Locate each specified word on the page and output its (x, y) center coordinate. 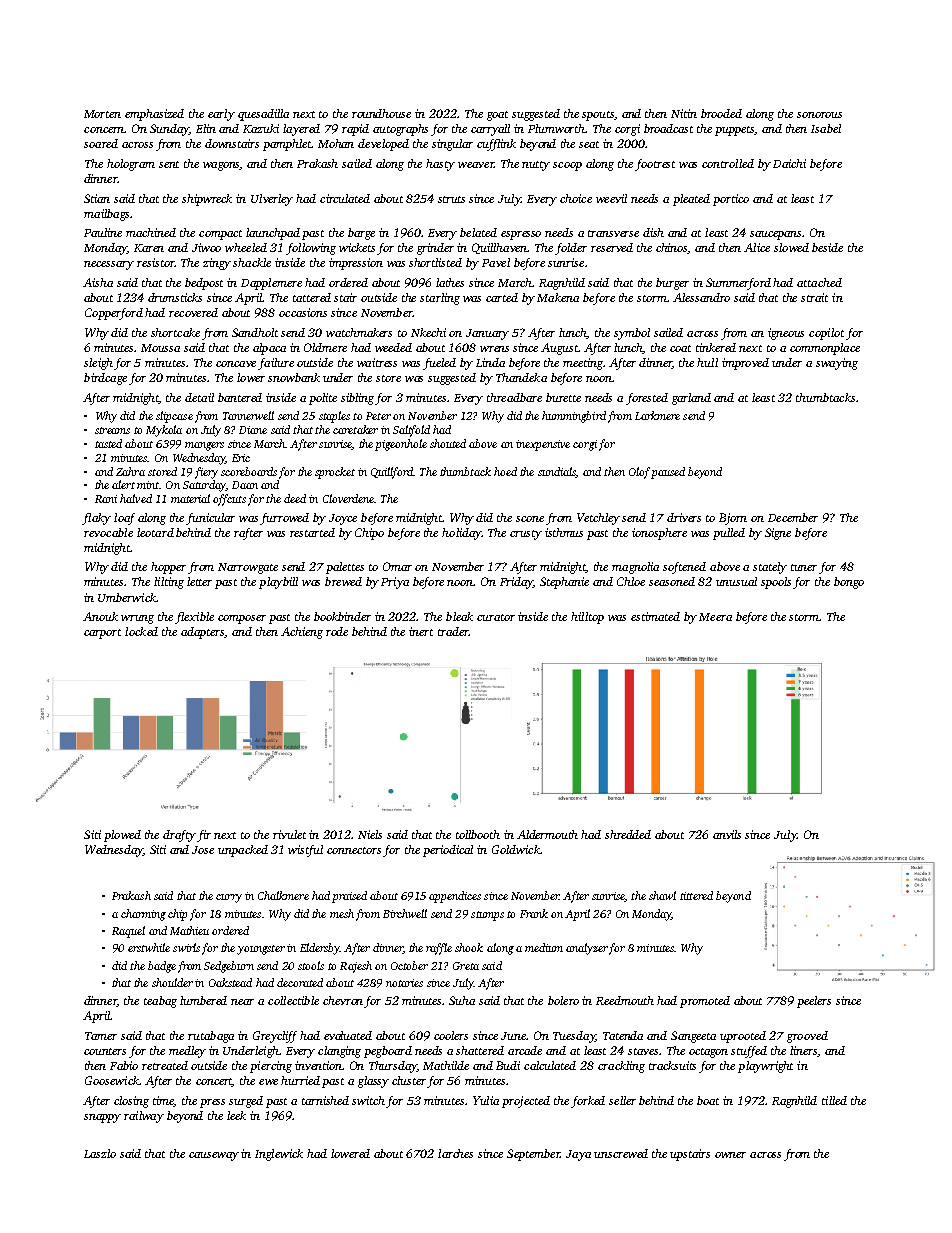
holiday (461, 534)
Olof (639, 473)
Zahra (130, 471)
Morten (102, 114)
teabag (160, 1002)
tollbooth (478, 834)
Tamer (101, 1036)
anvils (727, 834)
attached (819, 282)
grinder (435, 249)
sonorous (819, 115)
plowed (122, 836)
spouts (598, 116)
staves (643, 1051)
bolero (563, 1000)
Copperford (114, 314)
